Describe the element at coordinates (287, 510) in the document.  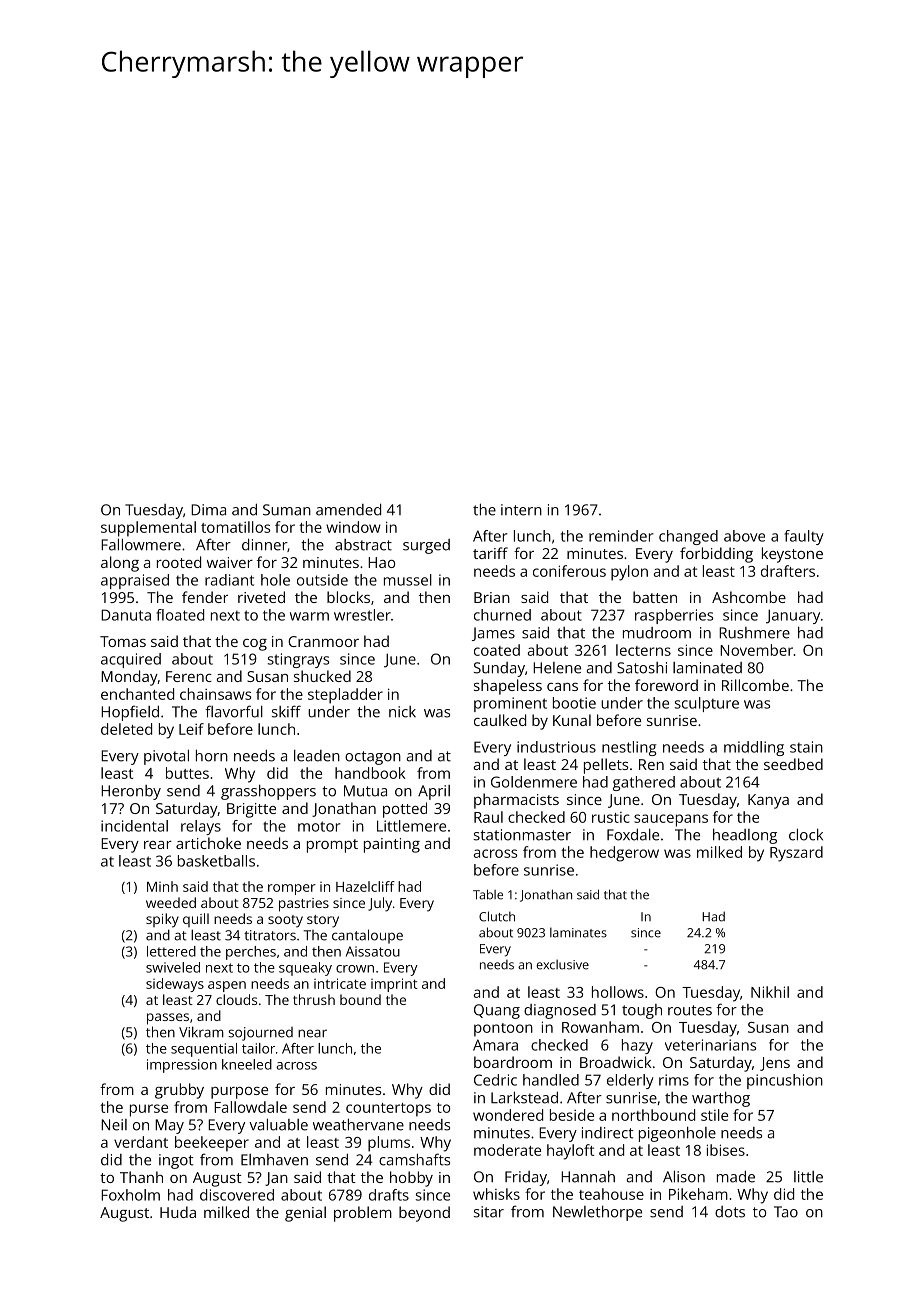
I see `Suman` at that location.
